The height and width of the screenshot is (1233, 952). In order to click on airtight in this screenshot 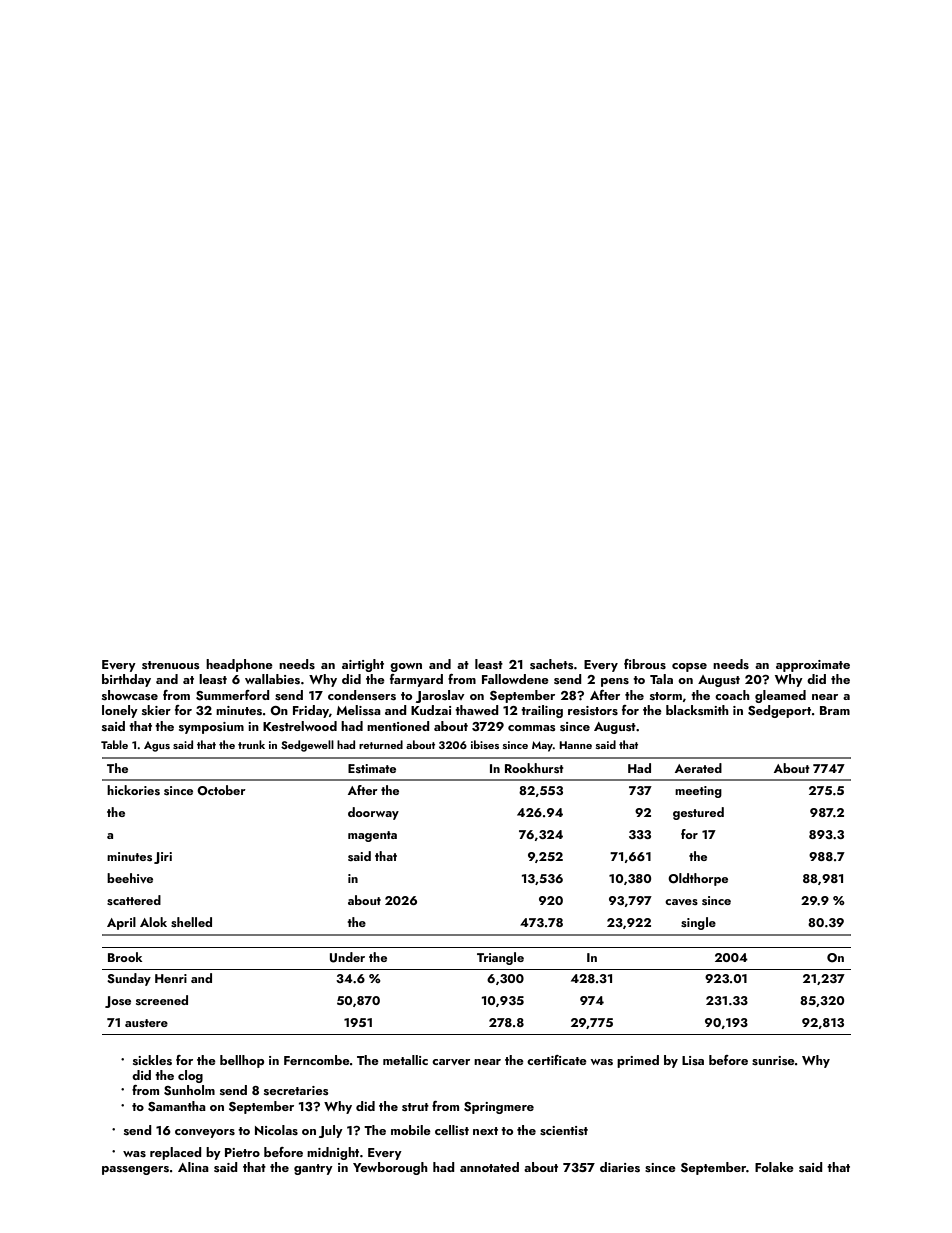, I will do `click(363, 665)`.
